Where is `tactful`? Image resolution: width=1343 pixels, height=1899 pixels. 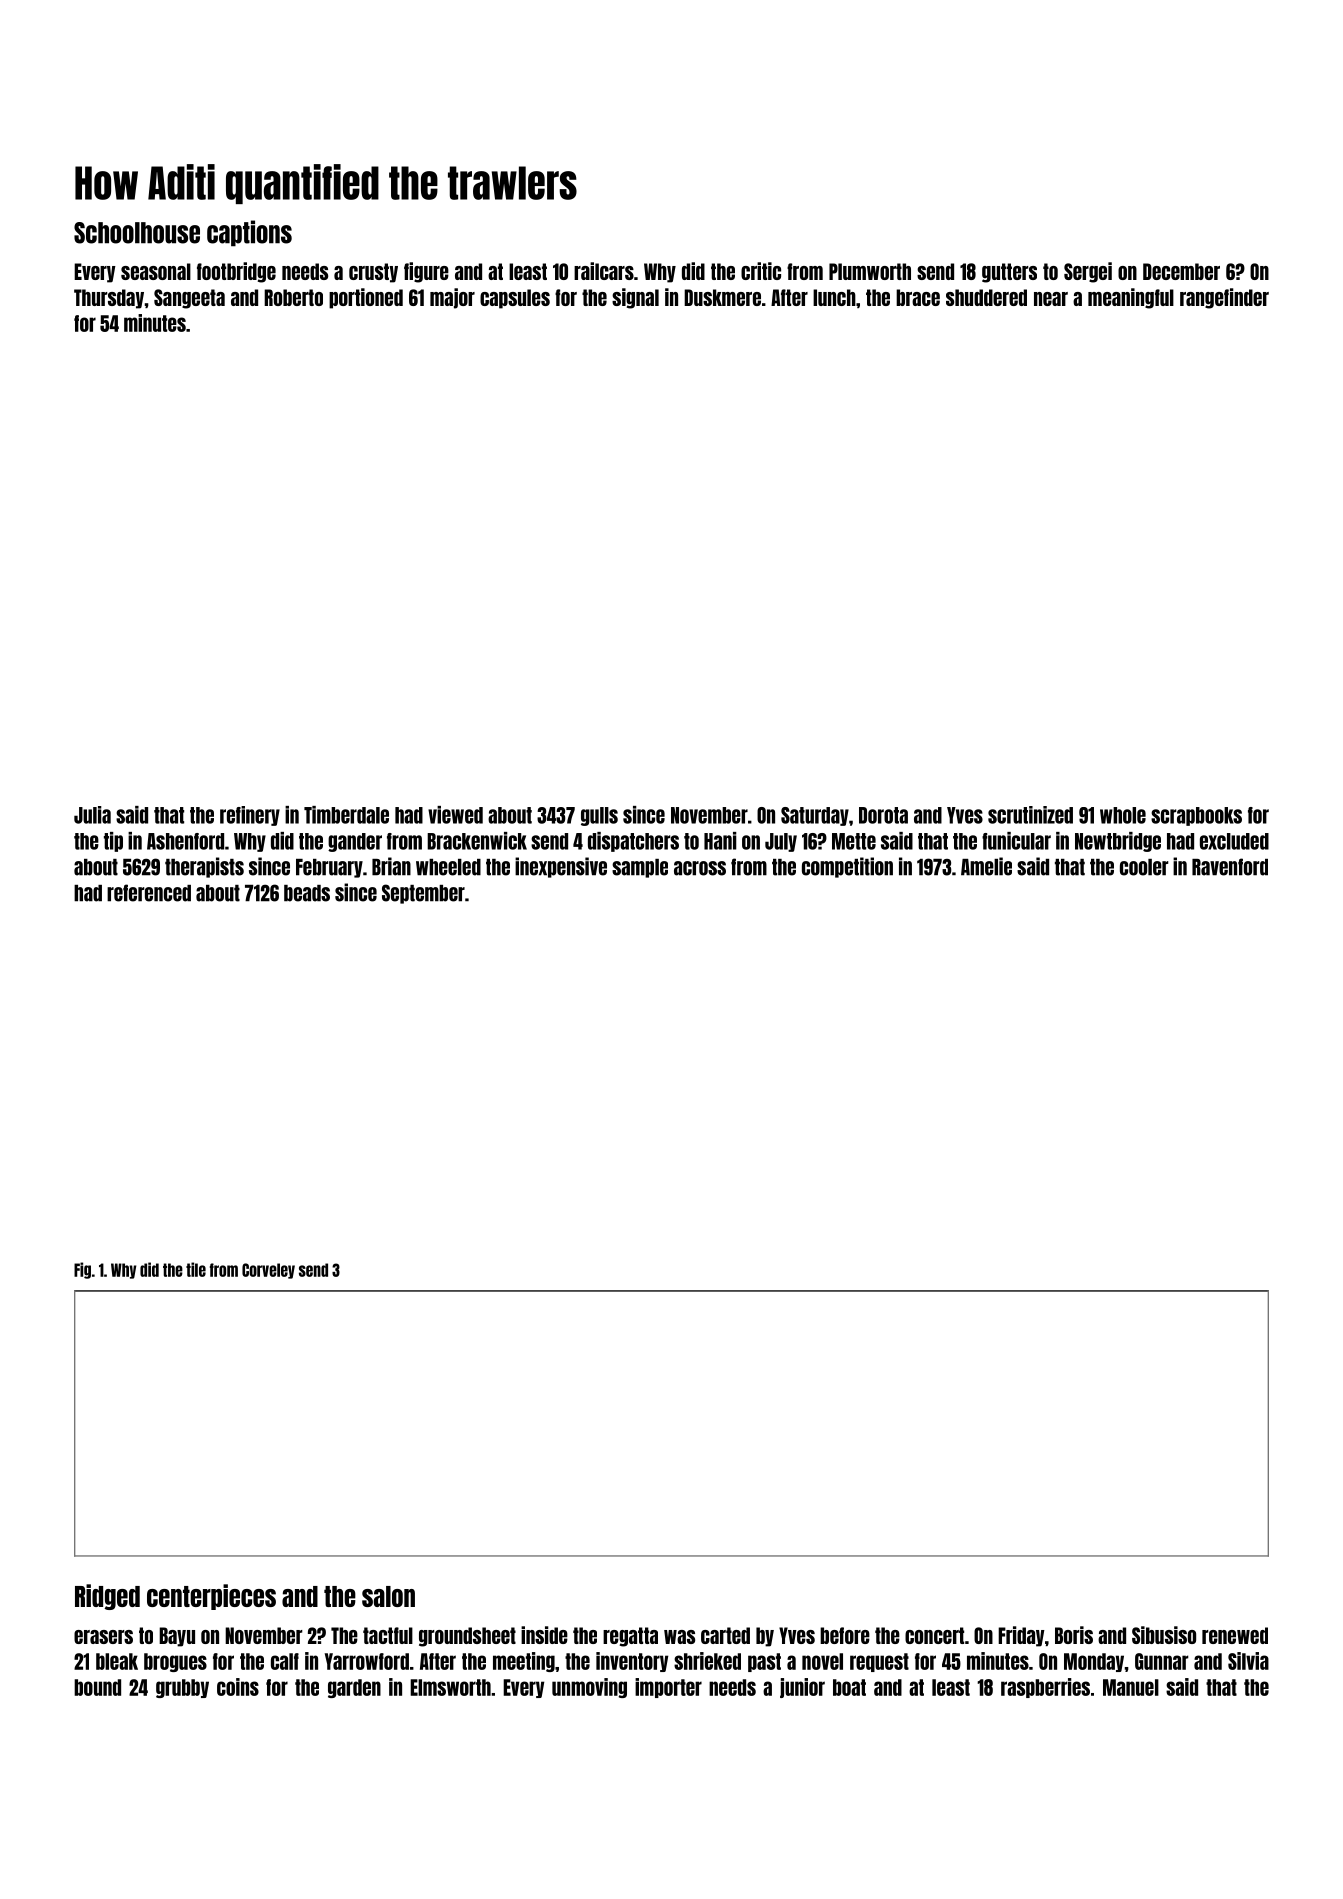
tactful is located at coordinates (388, 1635).
